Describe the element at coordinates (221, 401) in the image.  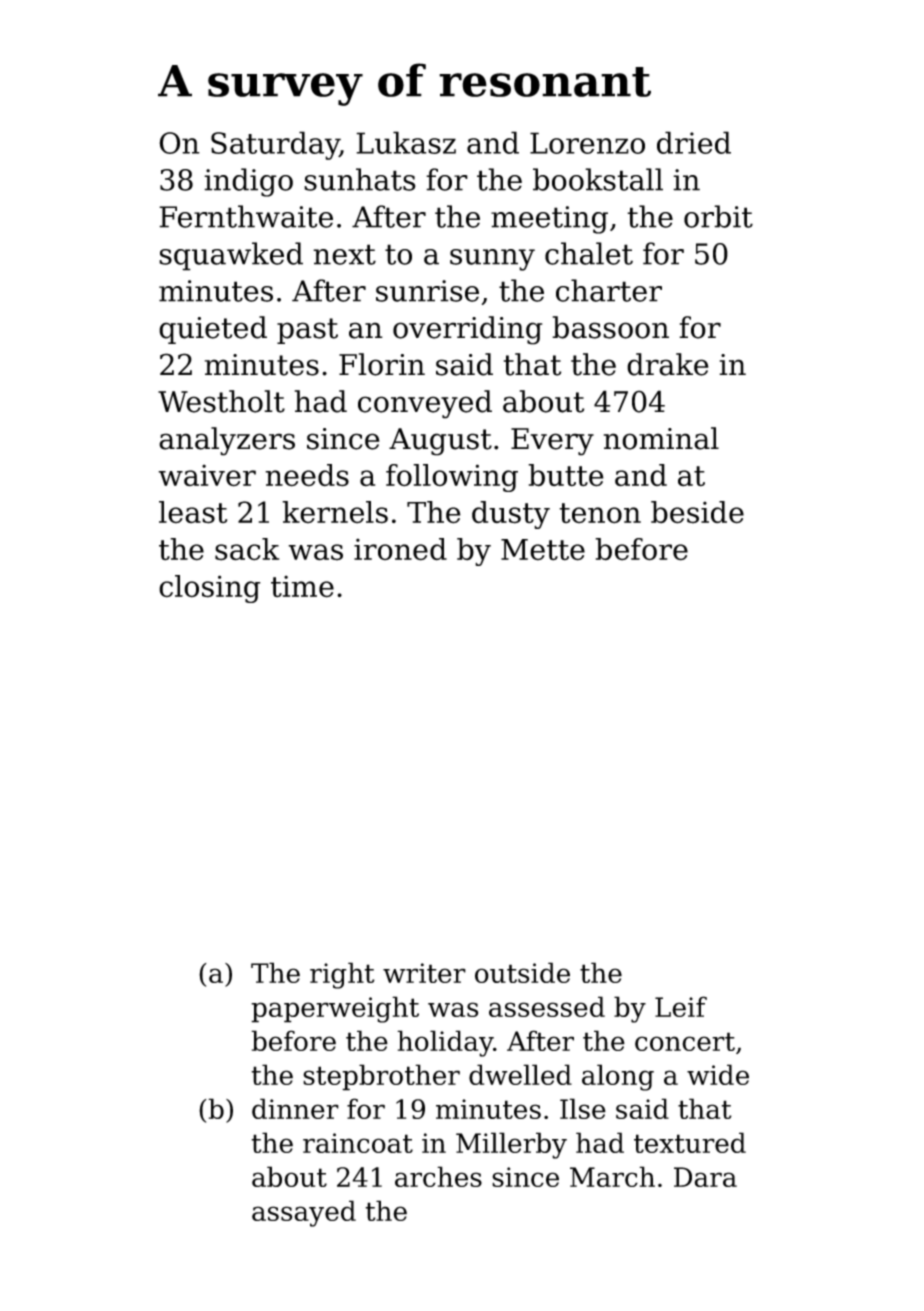
I see `Westholt` at that location.
